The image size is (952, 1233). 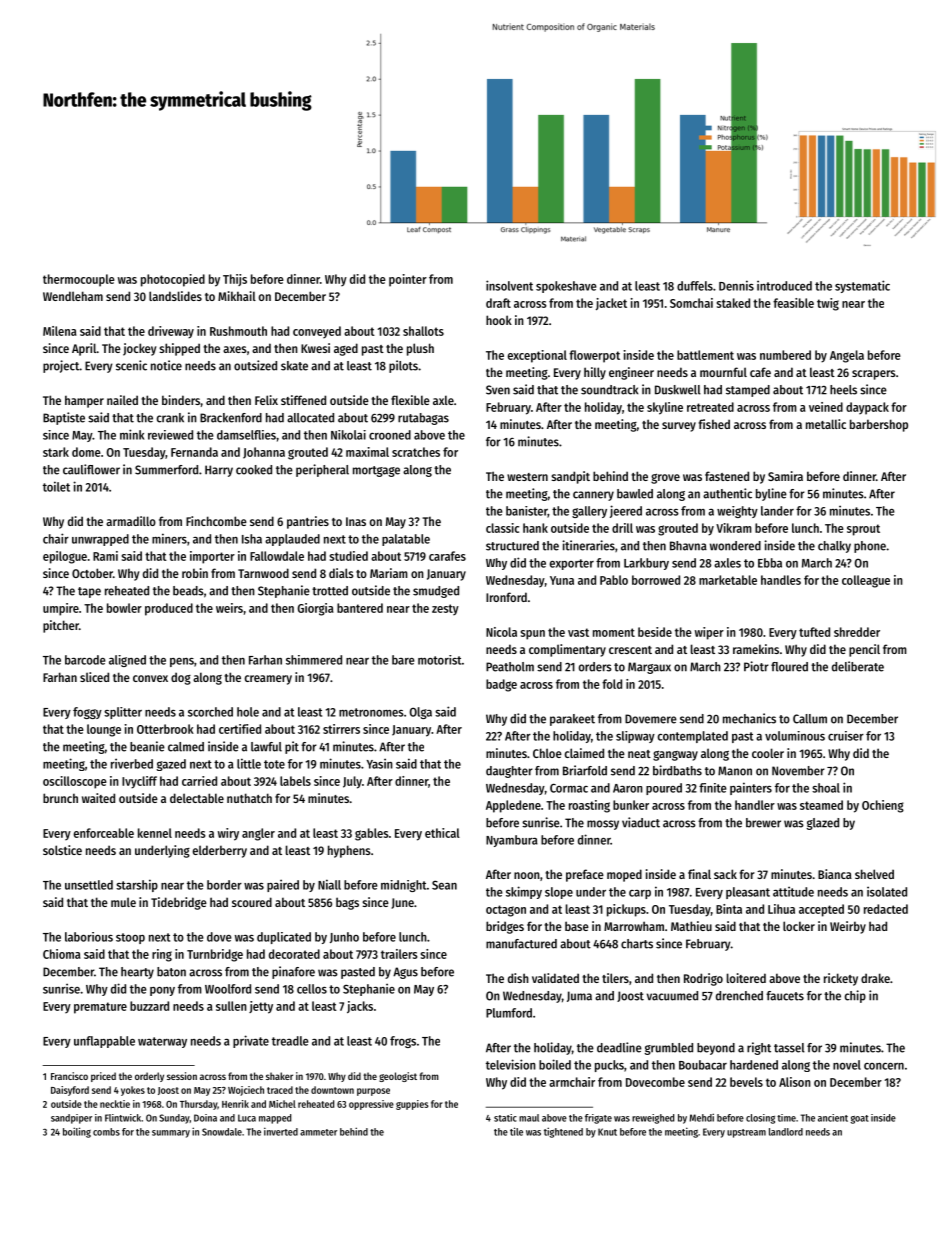 I want to click on goat, so click(x=859, y=1119).
